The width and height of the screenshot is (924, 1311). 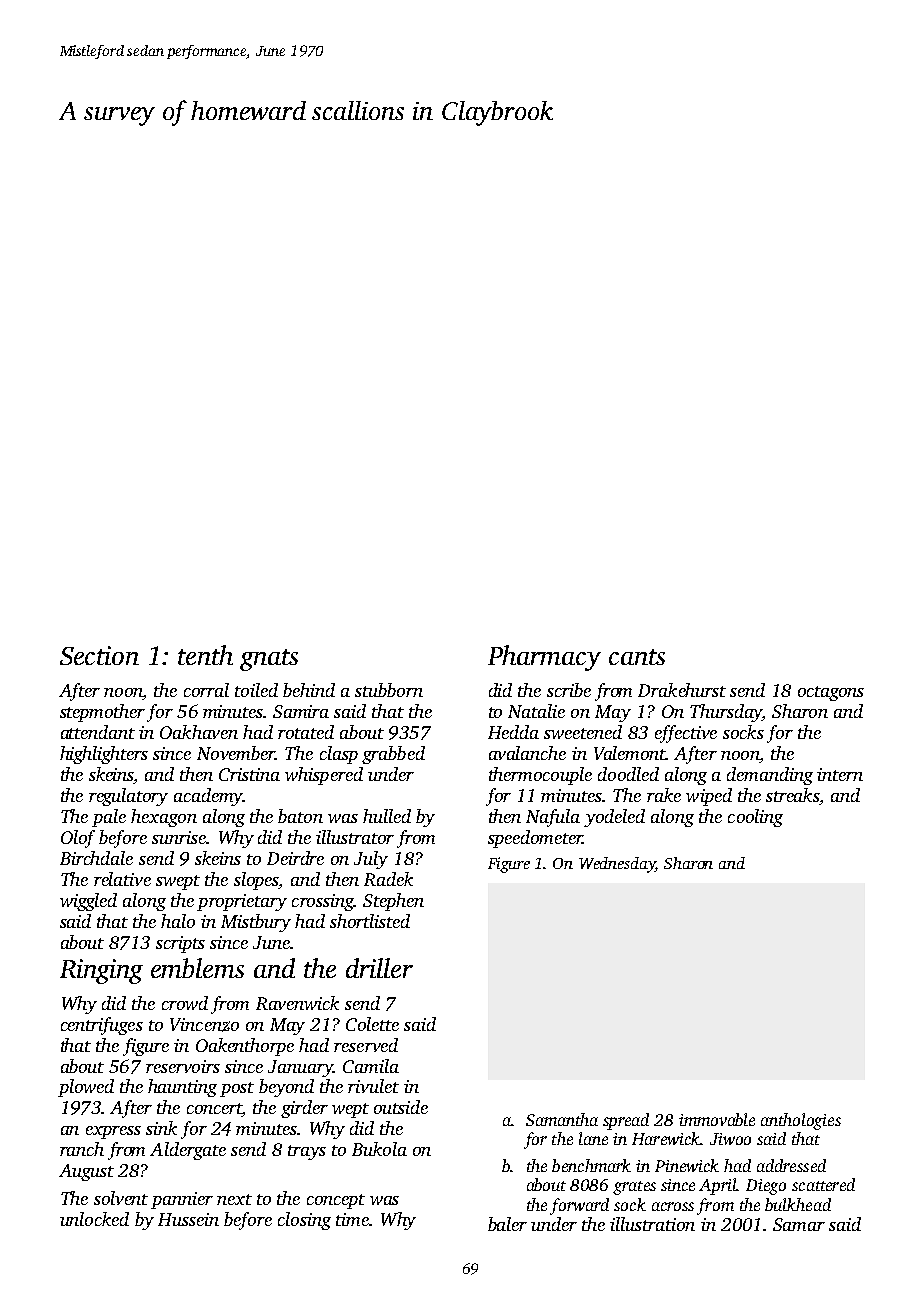 I want to click on Section, so click(x=99, y=655).
